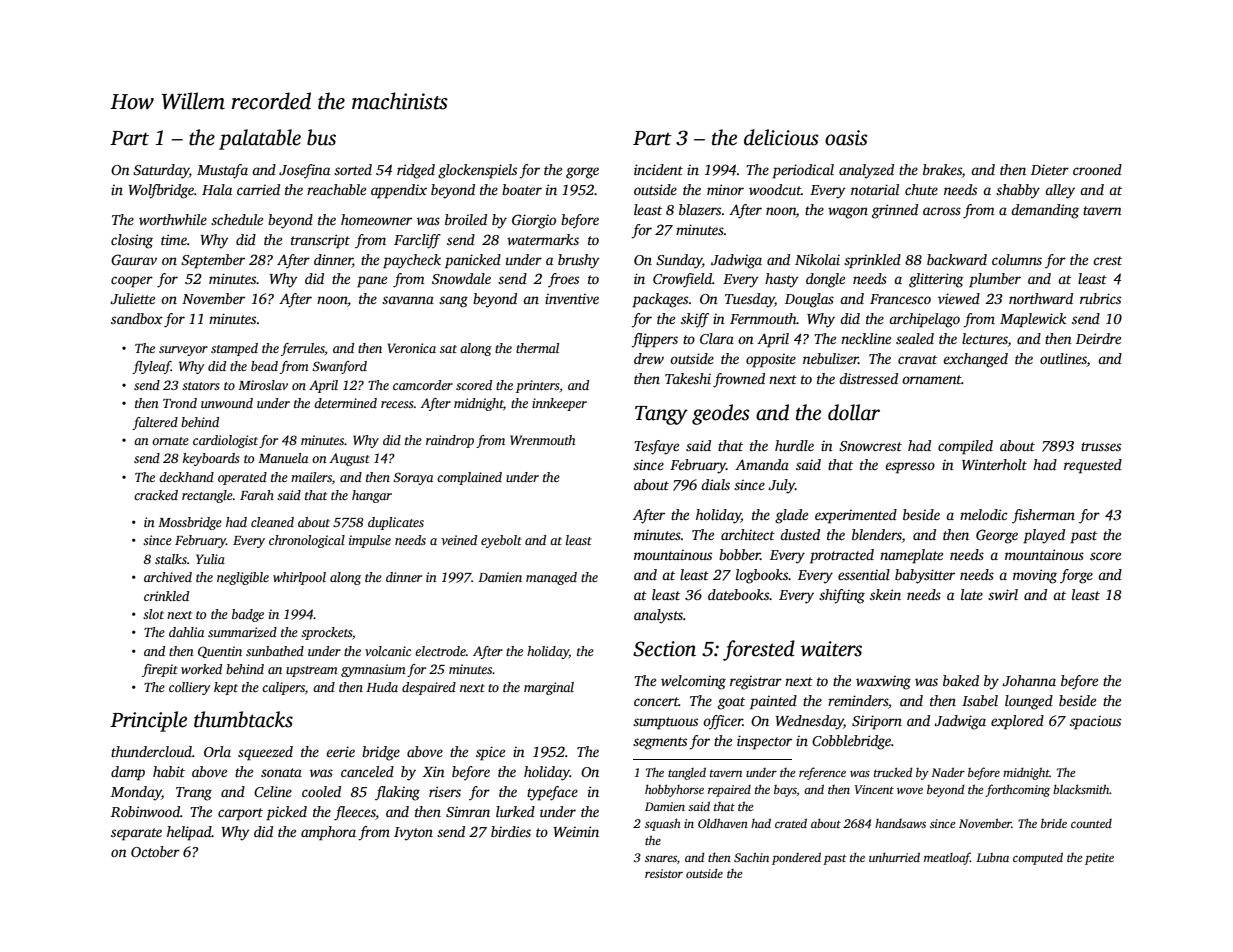 The width and height of the screenshot is (1233, 952). What do you see at coordinates (299, 578) in the screenshot?
I see `whirlpool` at bounding box center [299, 578].
